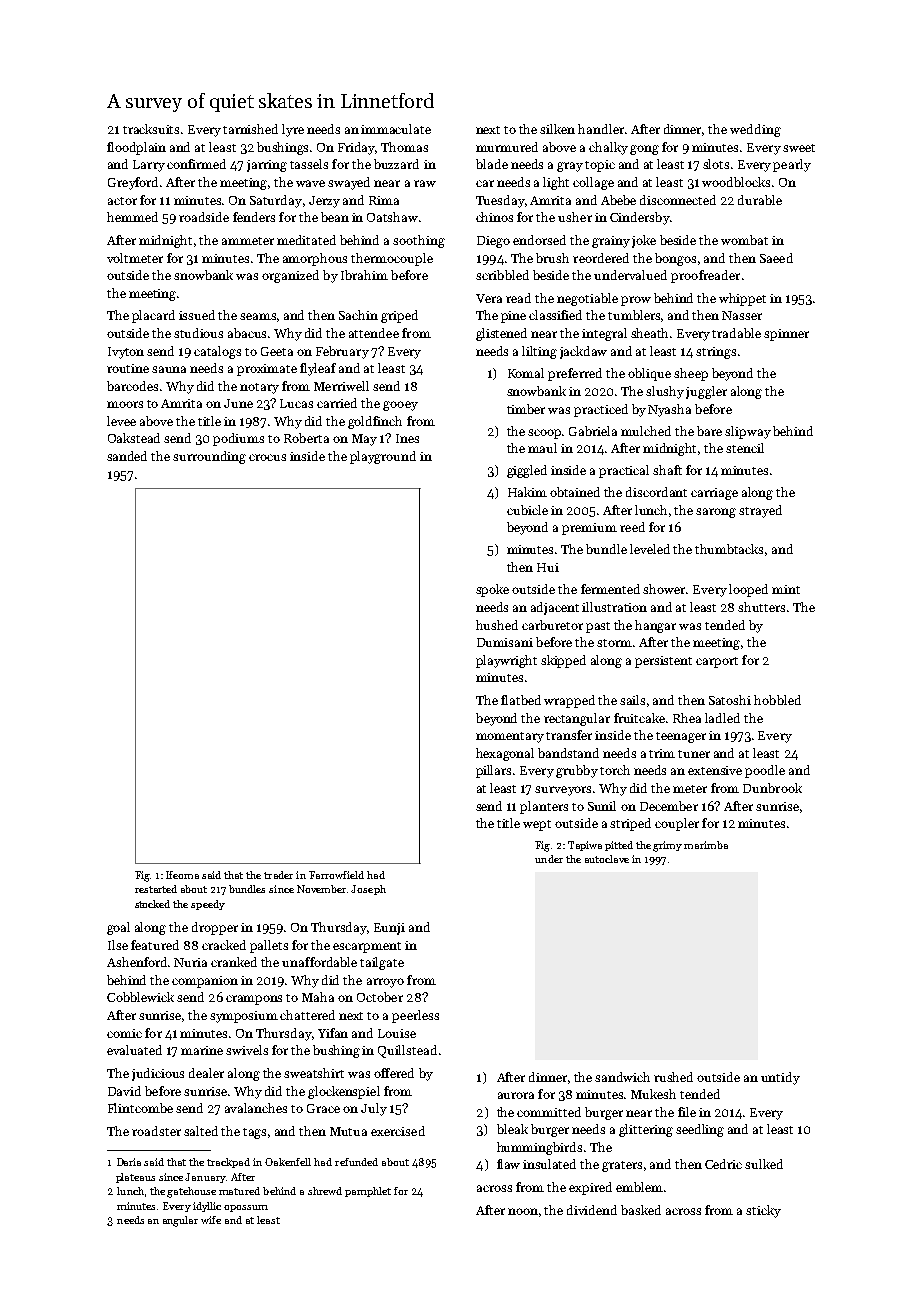 The image size is (924, 1308). What do you see at coordinates (780, 1078) in the document?
I see `untidy` at bounding box center [780, 1078].
